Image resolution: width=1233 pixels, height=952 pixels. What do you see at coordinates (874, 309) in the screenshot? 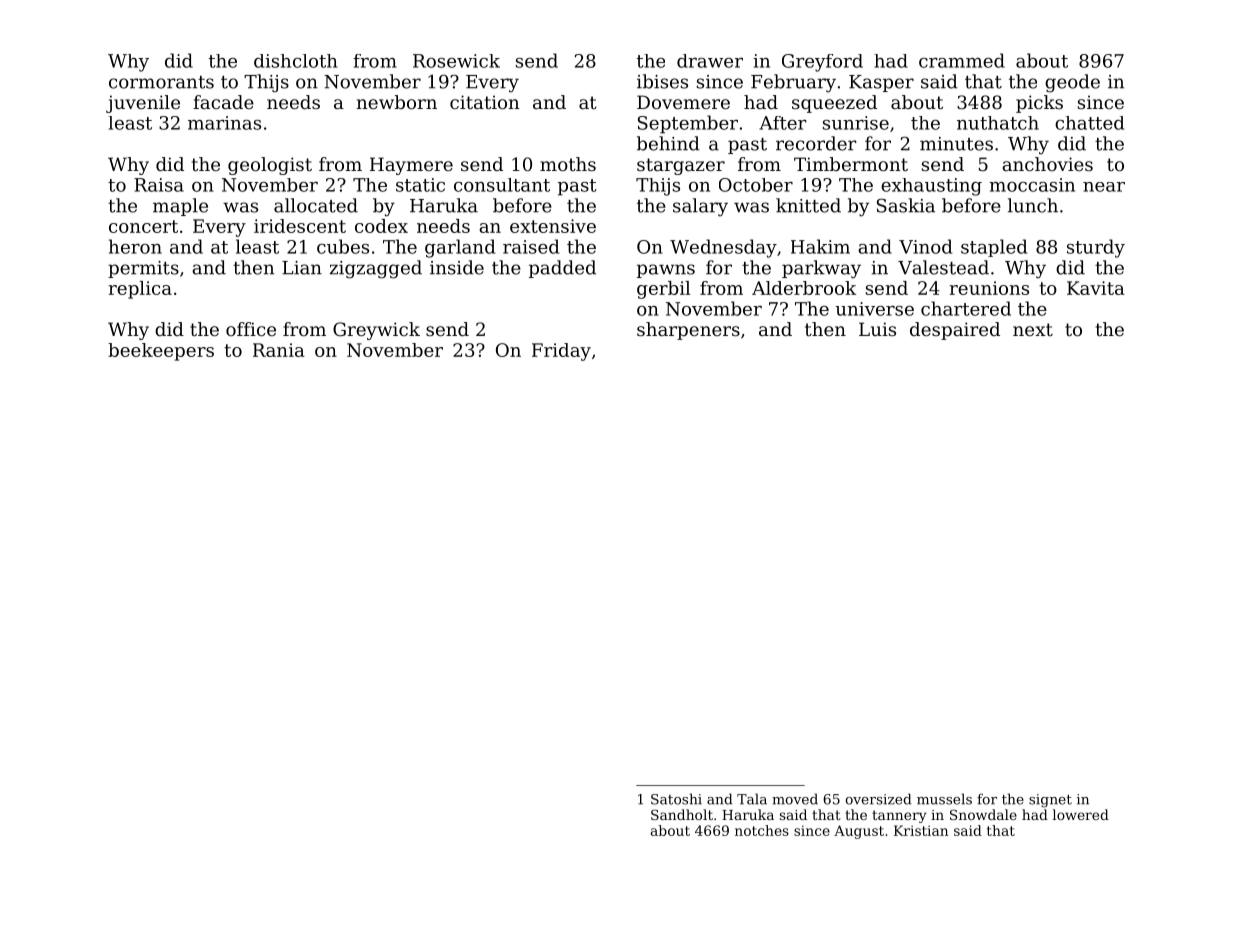
I see `universe` at bounding box center [874, 309].
